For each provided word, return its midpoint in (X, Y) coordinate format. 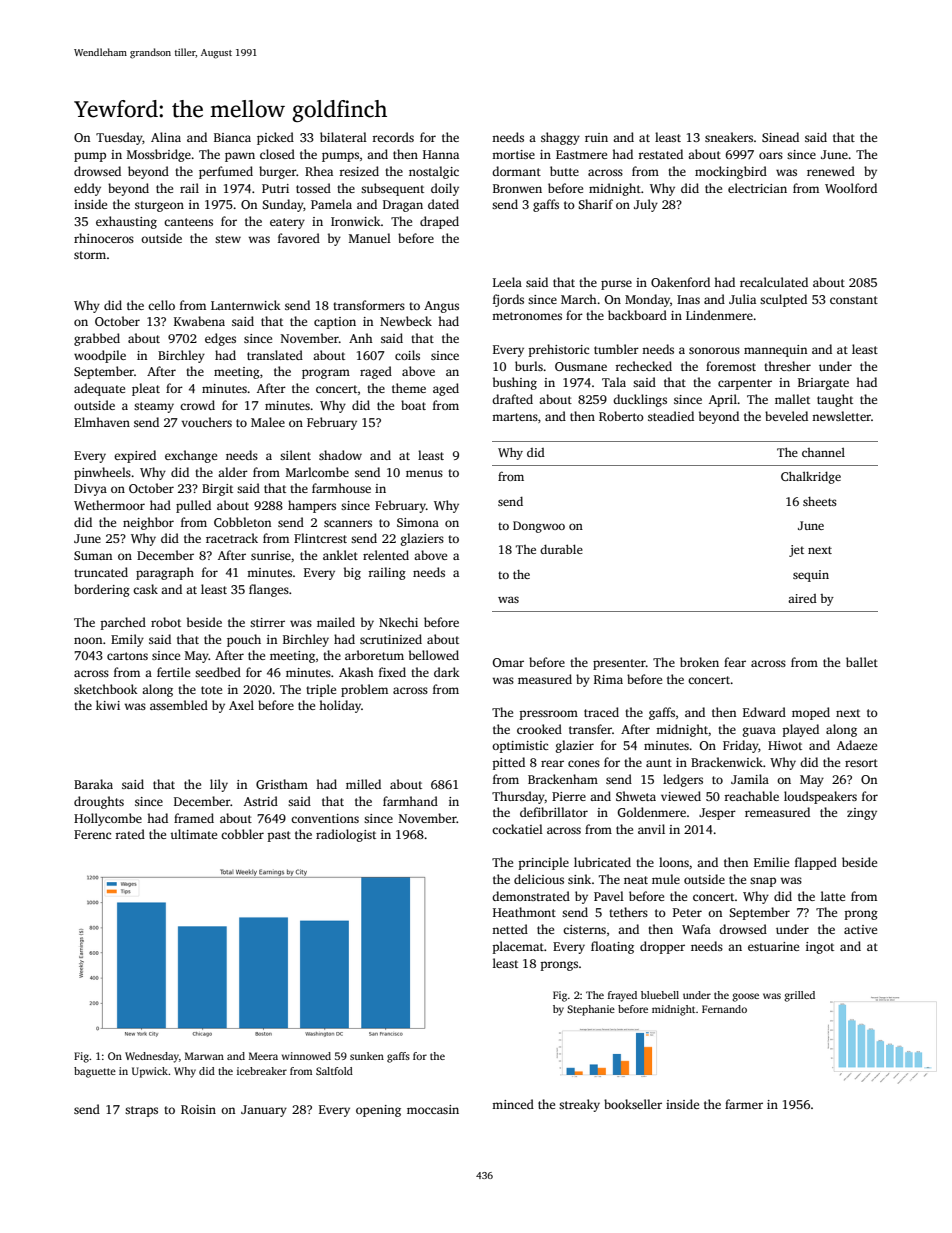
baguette (95, 1072)
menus (424, 473)
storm (90, 255)
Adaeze (857, 745)
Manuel (370, 238)
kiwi (108, 705)
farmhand (410, 801)
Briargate (823, 384)
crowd (197, 405)
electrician (757, 188)
